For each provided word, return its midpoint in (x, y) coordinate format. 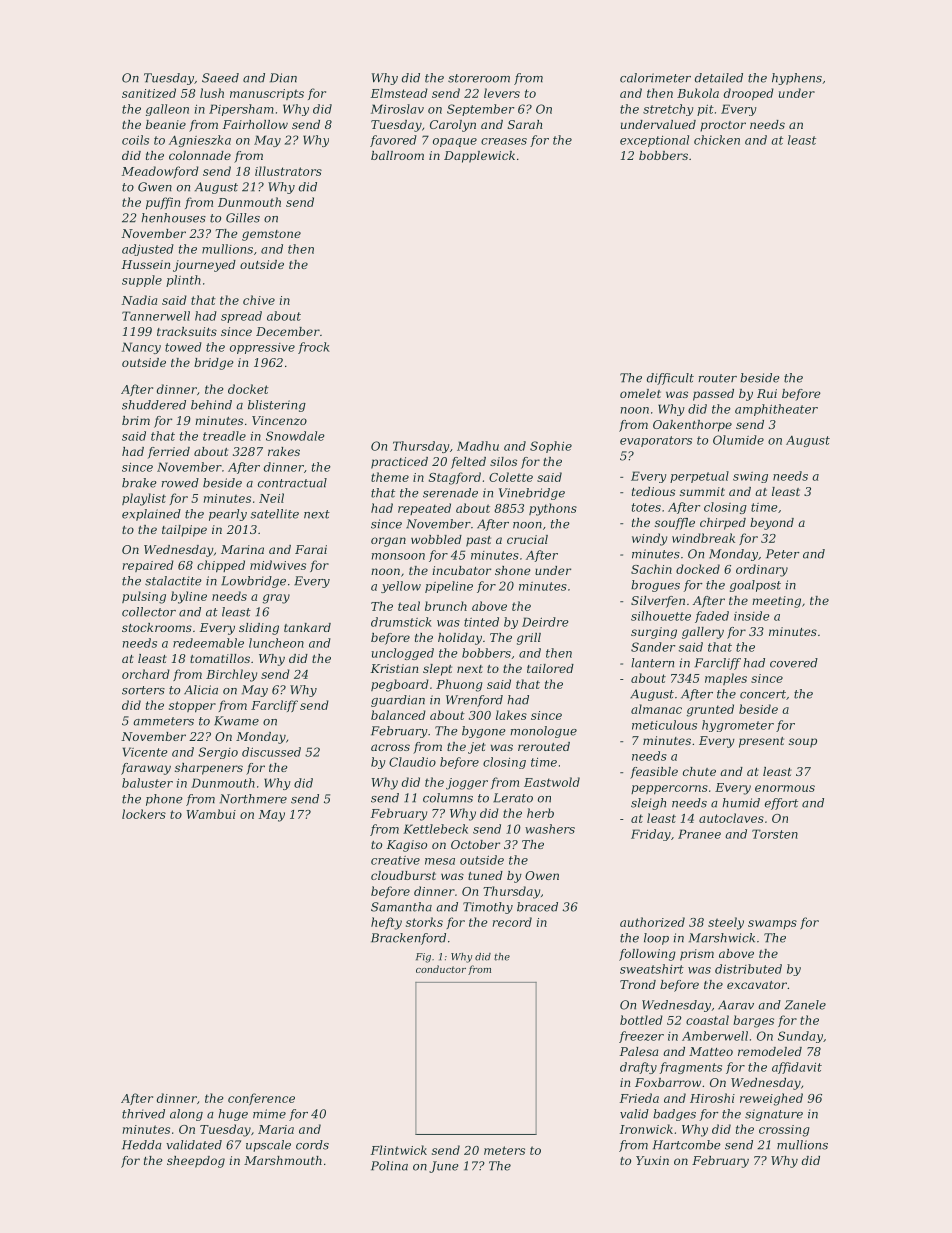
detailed (719, 78)
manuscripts (267, 94)
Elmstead (399, 93)
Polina (389, 1166)
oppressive (262, 348)
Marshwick (722, 938)
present (761, 742)
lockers (144, 814)
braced (537, 907)
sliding (259, 629)
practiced (399, 463)
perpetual (699, 477)
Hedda (142, 1145)
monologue (543, 732)
